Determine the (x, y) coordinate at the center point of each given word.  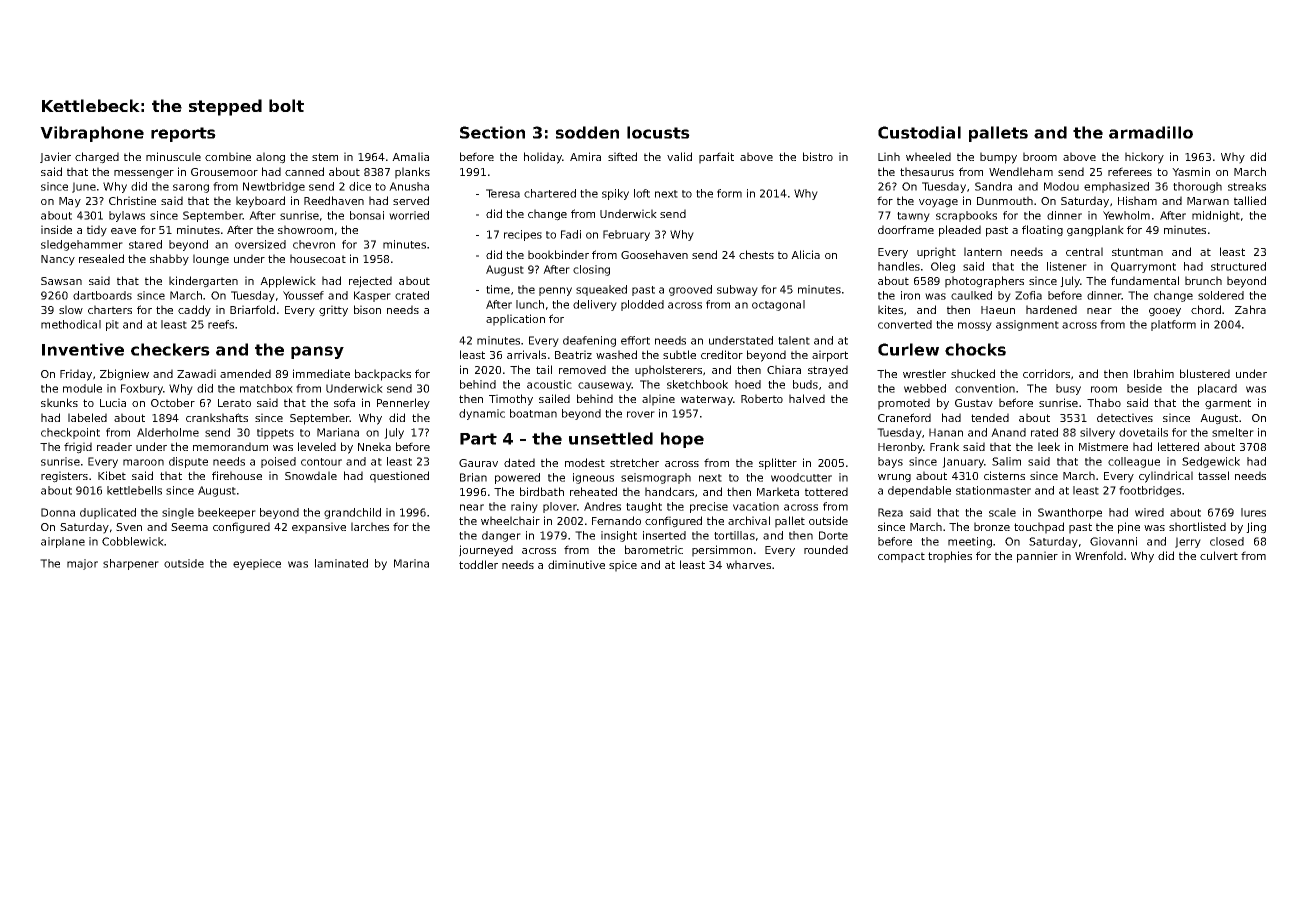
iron (910, 295)
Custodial (919, 132)
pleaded (960, 231)
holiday (543, 158)
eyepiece (257, 564)
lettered (1178, 446)
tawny (913, 217)
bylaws (127, 216)
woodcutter (801, 477)
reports (183, 134)
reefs (221, 324)
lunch (530, 304)
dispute (188, 462)
